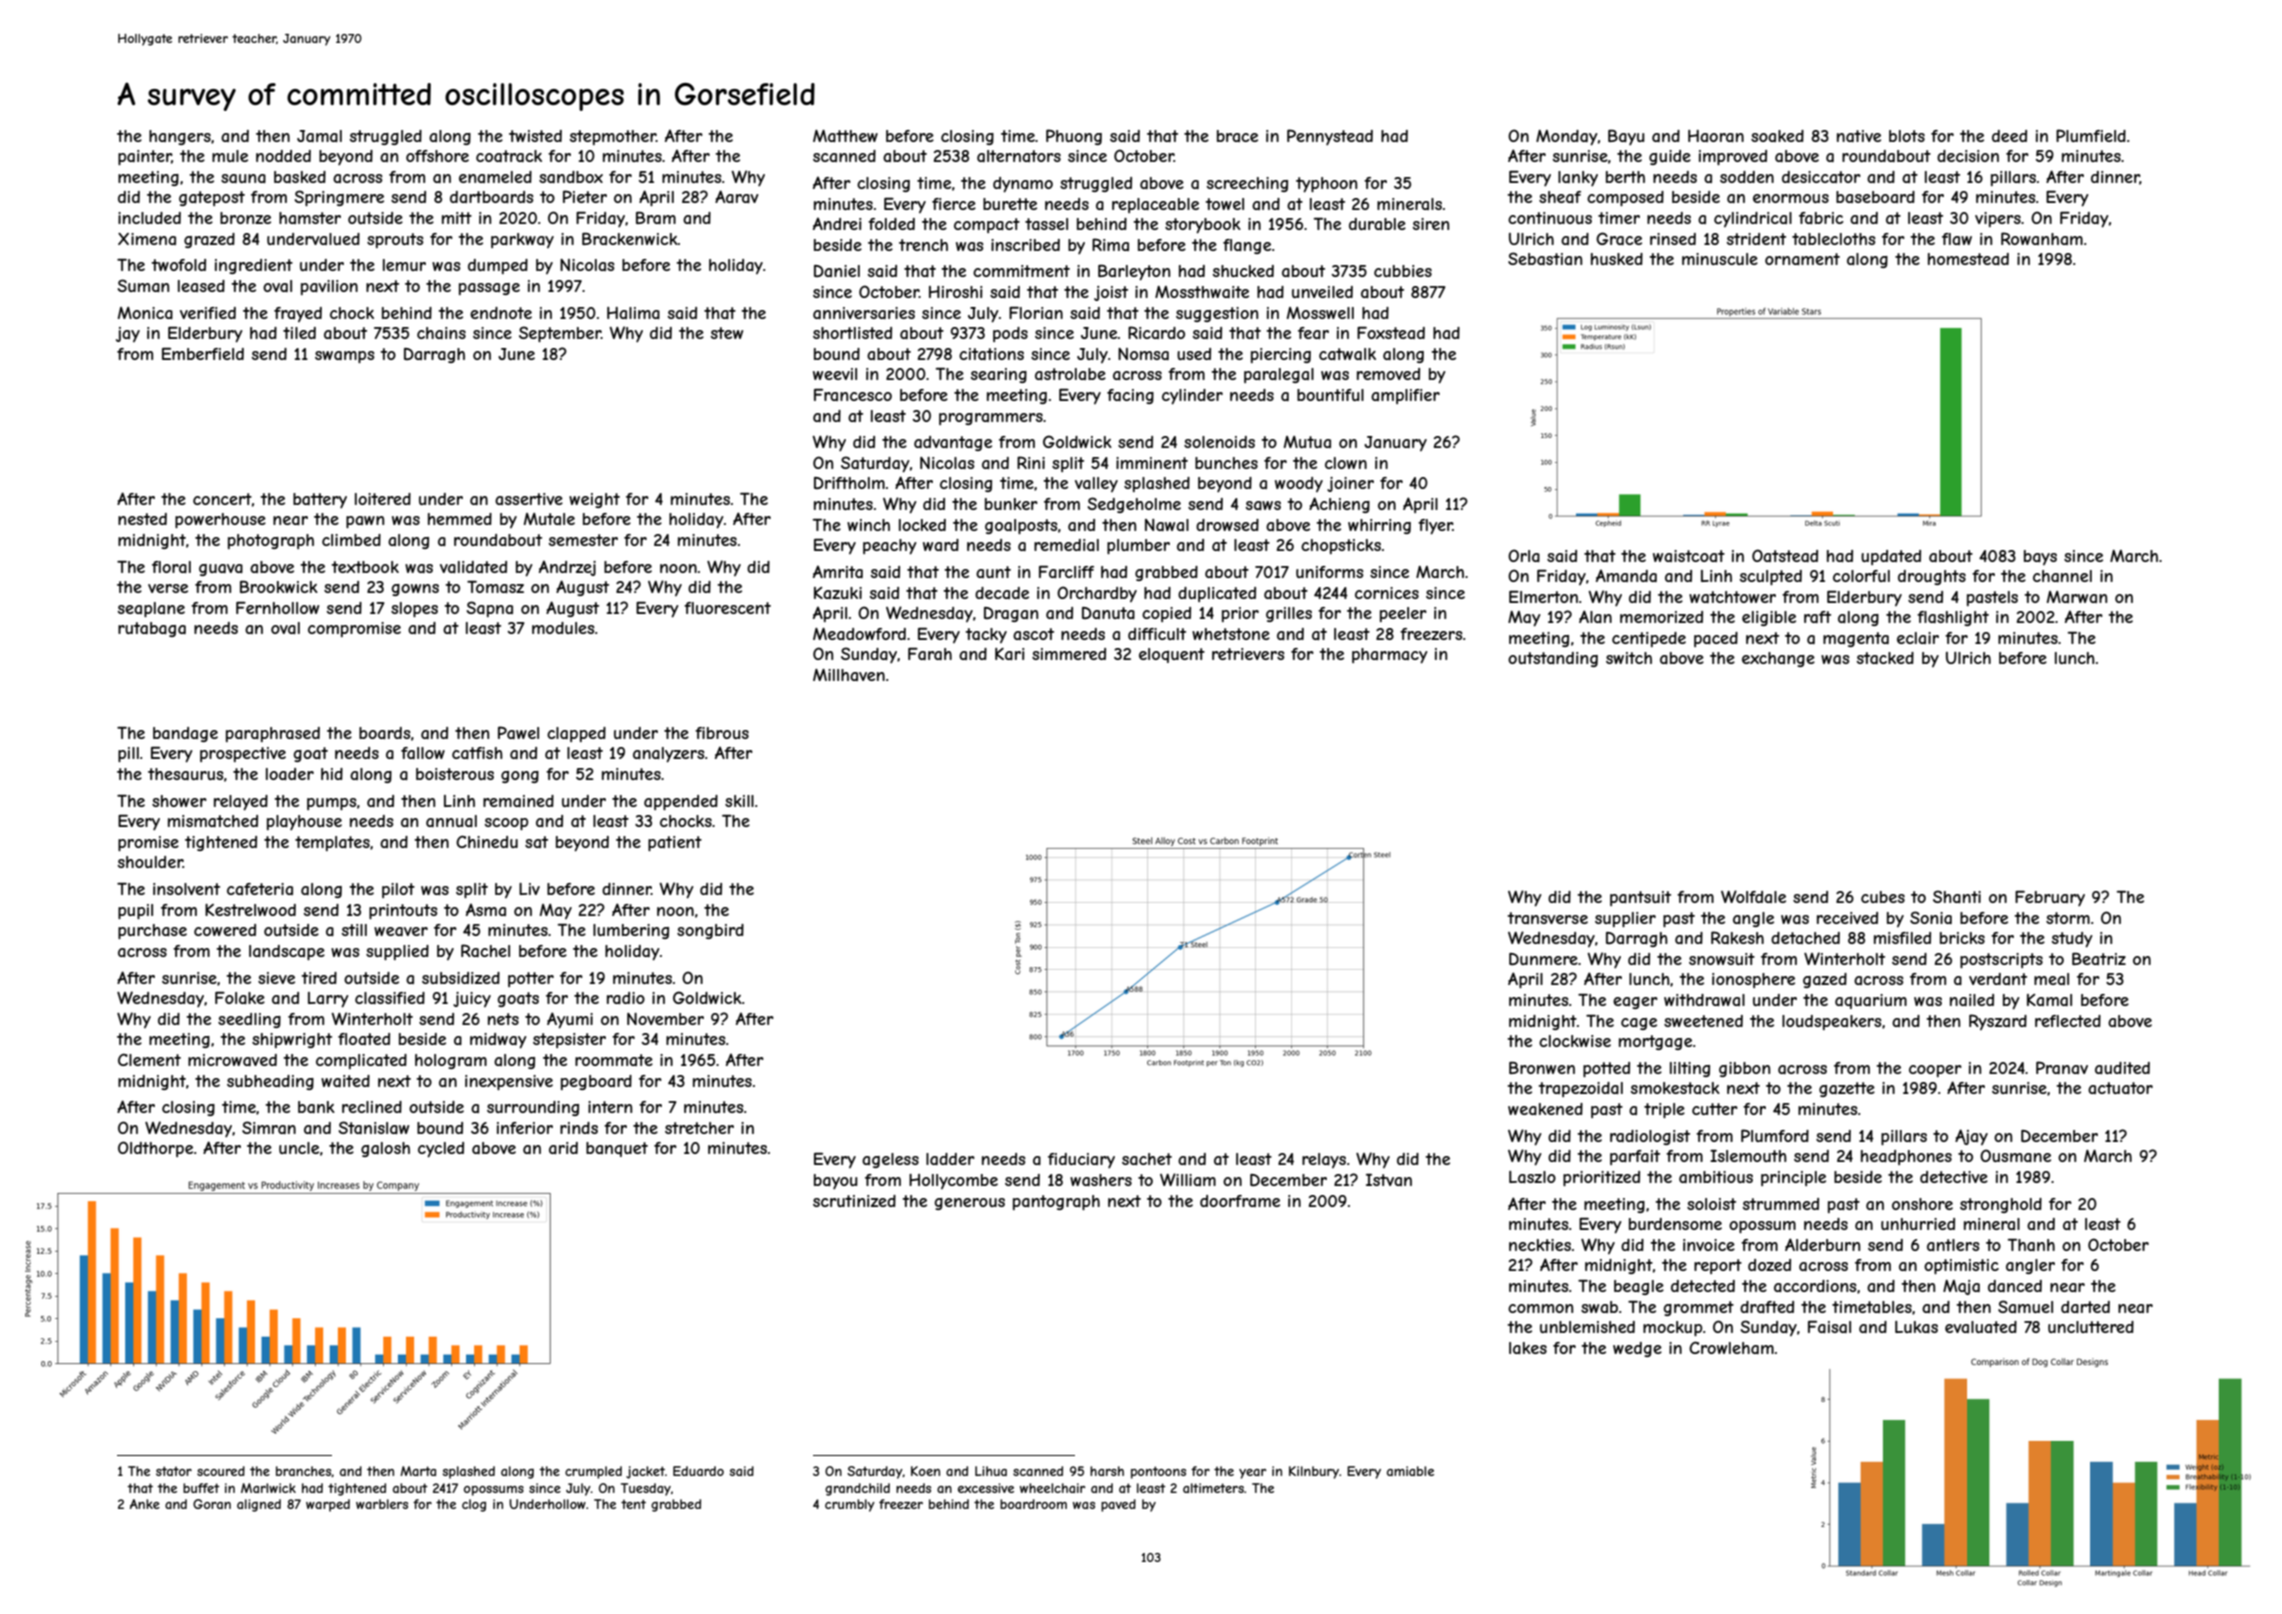  Describe the element at coordinates (259, 1505) in the screenshot. I see `aligned` at that location.
